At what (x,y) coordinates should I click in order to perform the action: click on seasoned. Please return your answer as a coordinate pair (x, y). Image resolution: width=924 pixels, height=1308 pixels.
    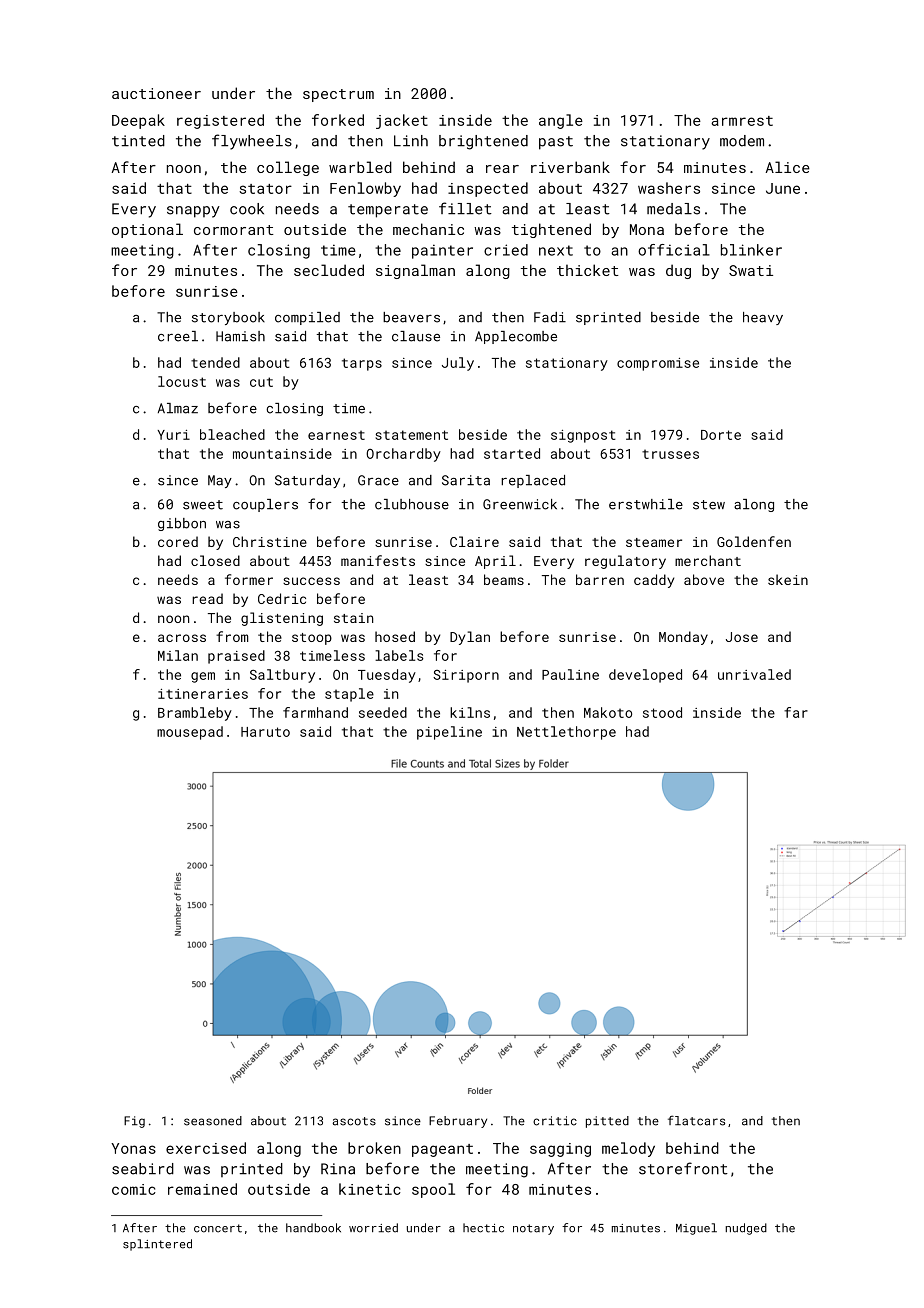
    Looking at the image, I should click on (213, 1121).
